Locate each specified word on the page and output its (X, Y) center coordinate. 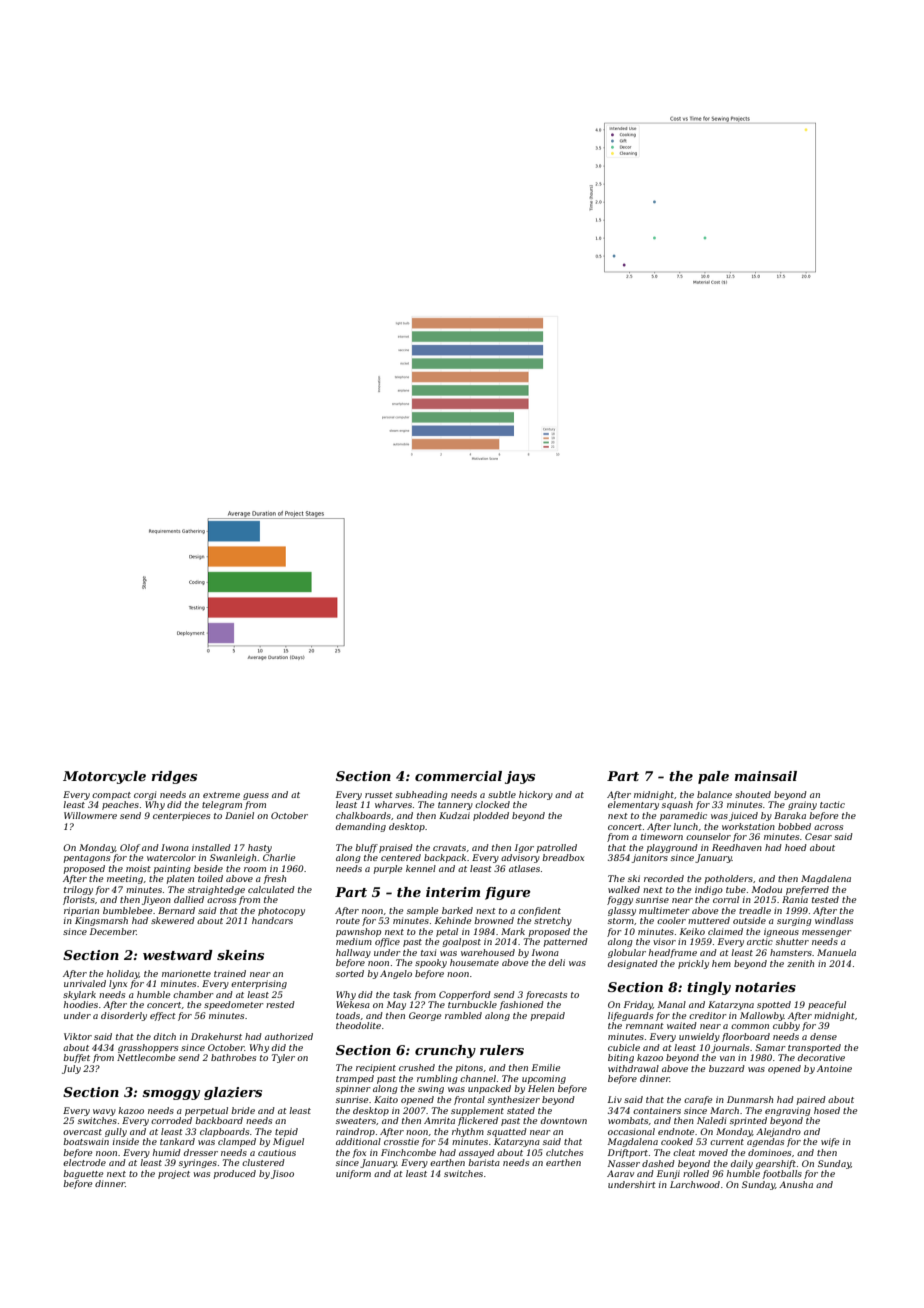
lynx (118, 984)
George (425, 1016)
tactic (832, 804)
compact (111, 796)
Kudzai (454, 815)
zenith (800, 963)
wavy (104, 1112)
